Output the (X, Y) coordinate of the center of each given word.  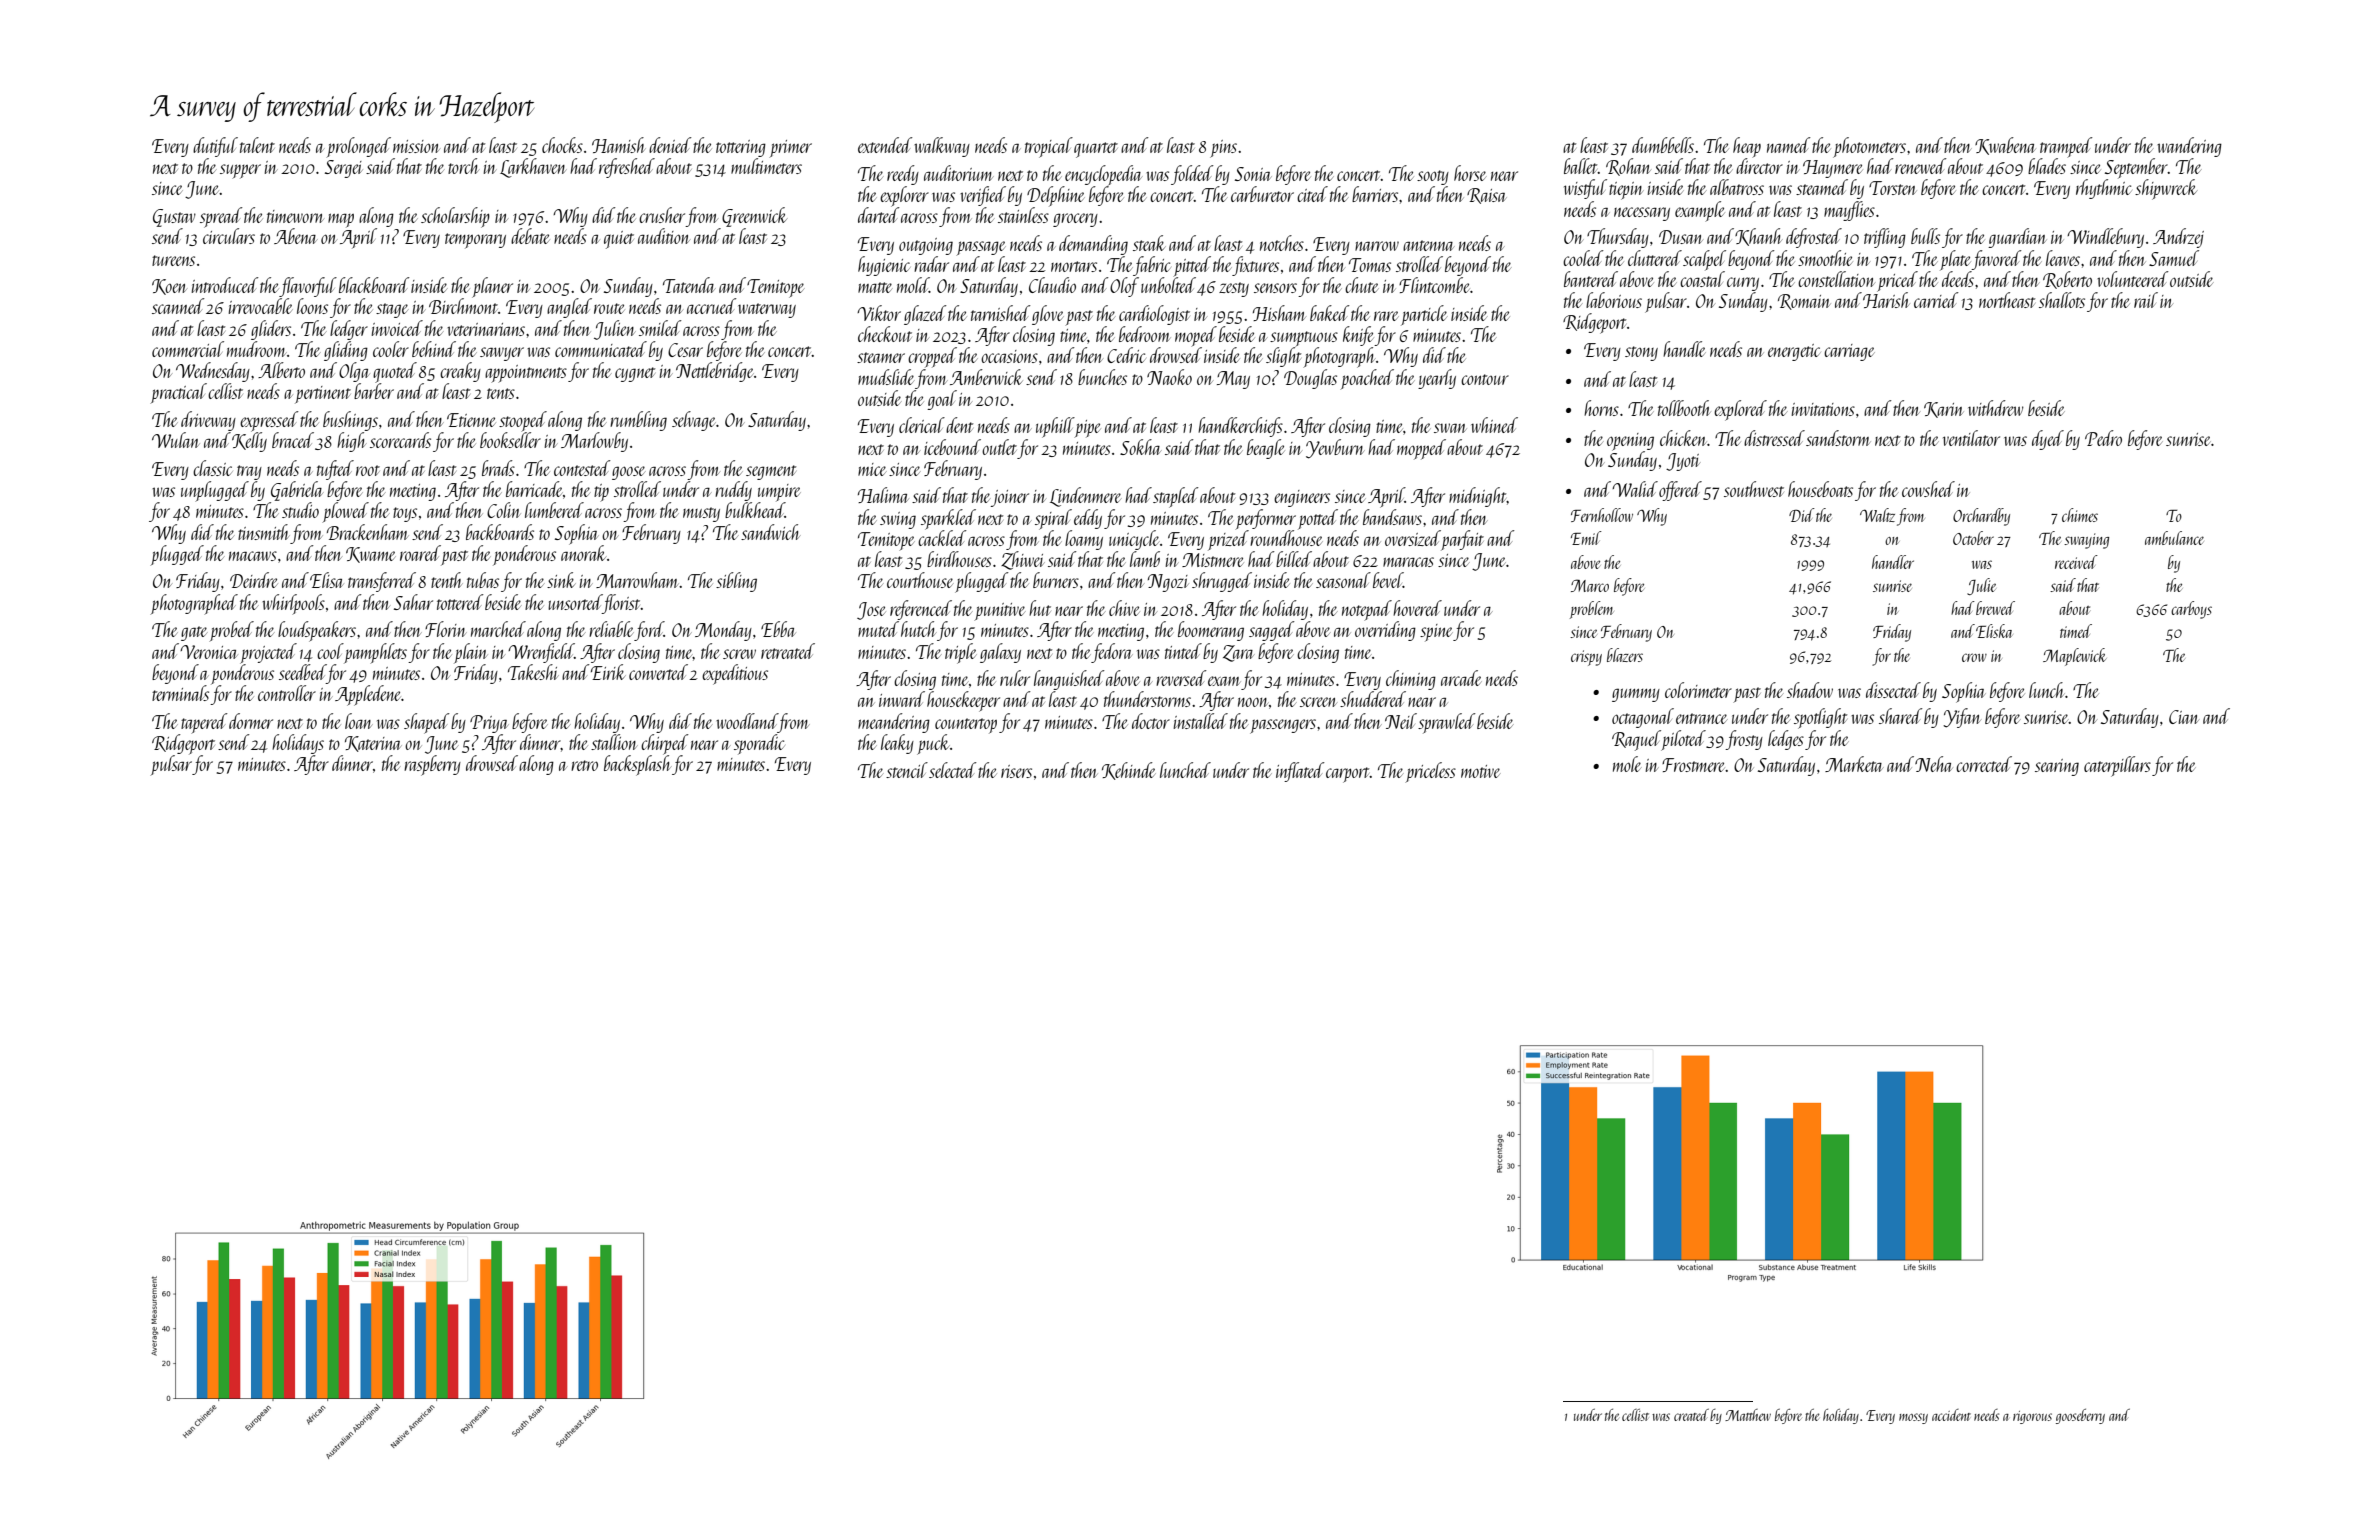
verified (983, 196)
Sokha (1140, 447)
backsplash (637, 765)
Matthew (1748, 1415)
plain (470, 653)
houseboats (1820, 489)
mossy (1913, 1418)
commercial (188, 349)
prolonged (358, 147)
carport (1348, 775)
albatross (1737, 187)
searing (2057, 767)
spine (1436, 633)
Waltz (1877, 515)
